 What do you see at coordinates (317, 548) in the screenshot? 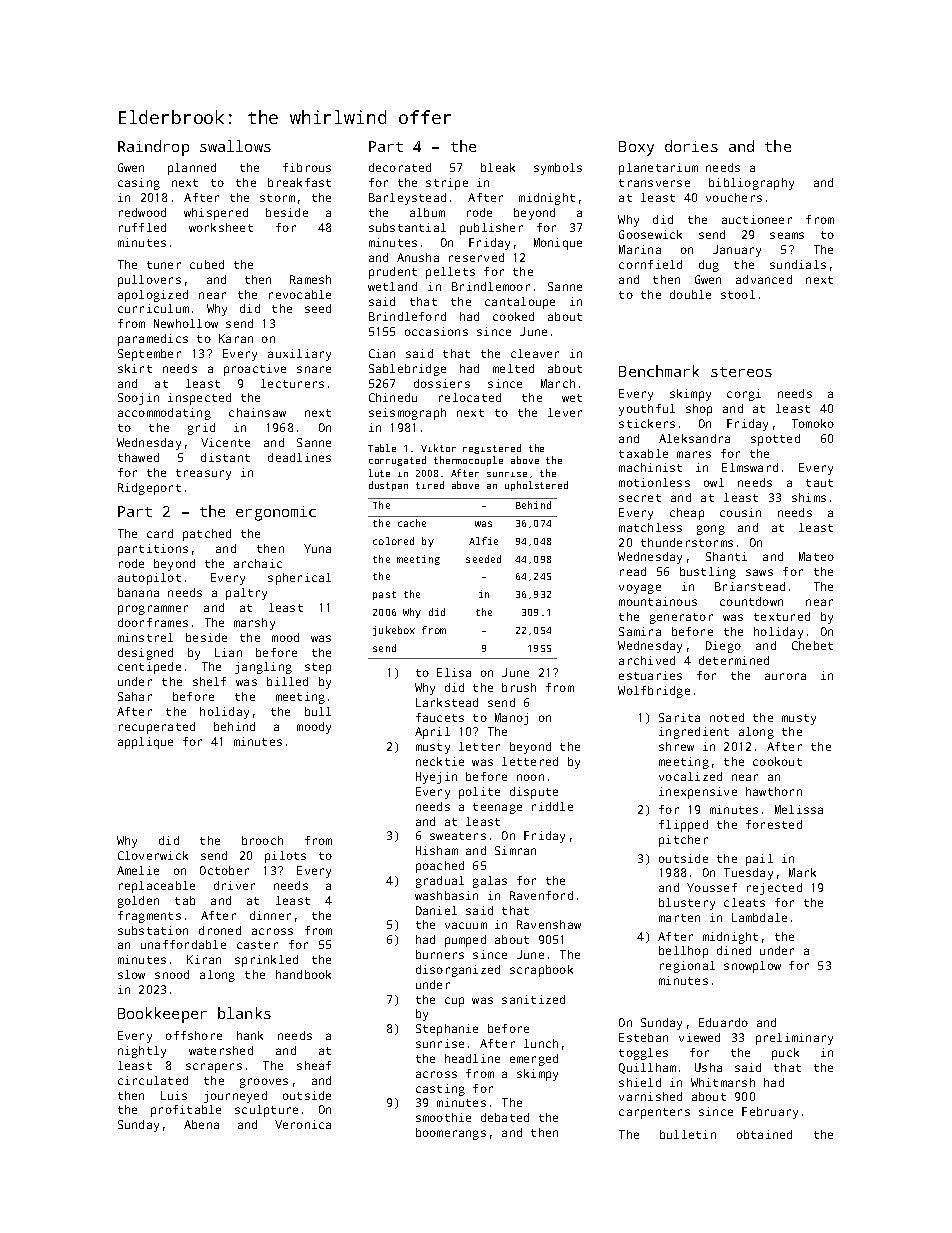
I see `Yuna` at bounding box center [317, 548].
